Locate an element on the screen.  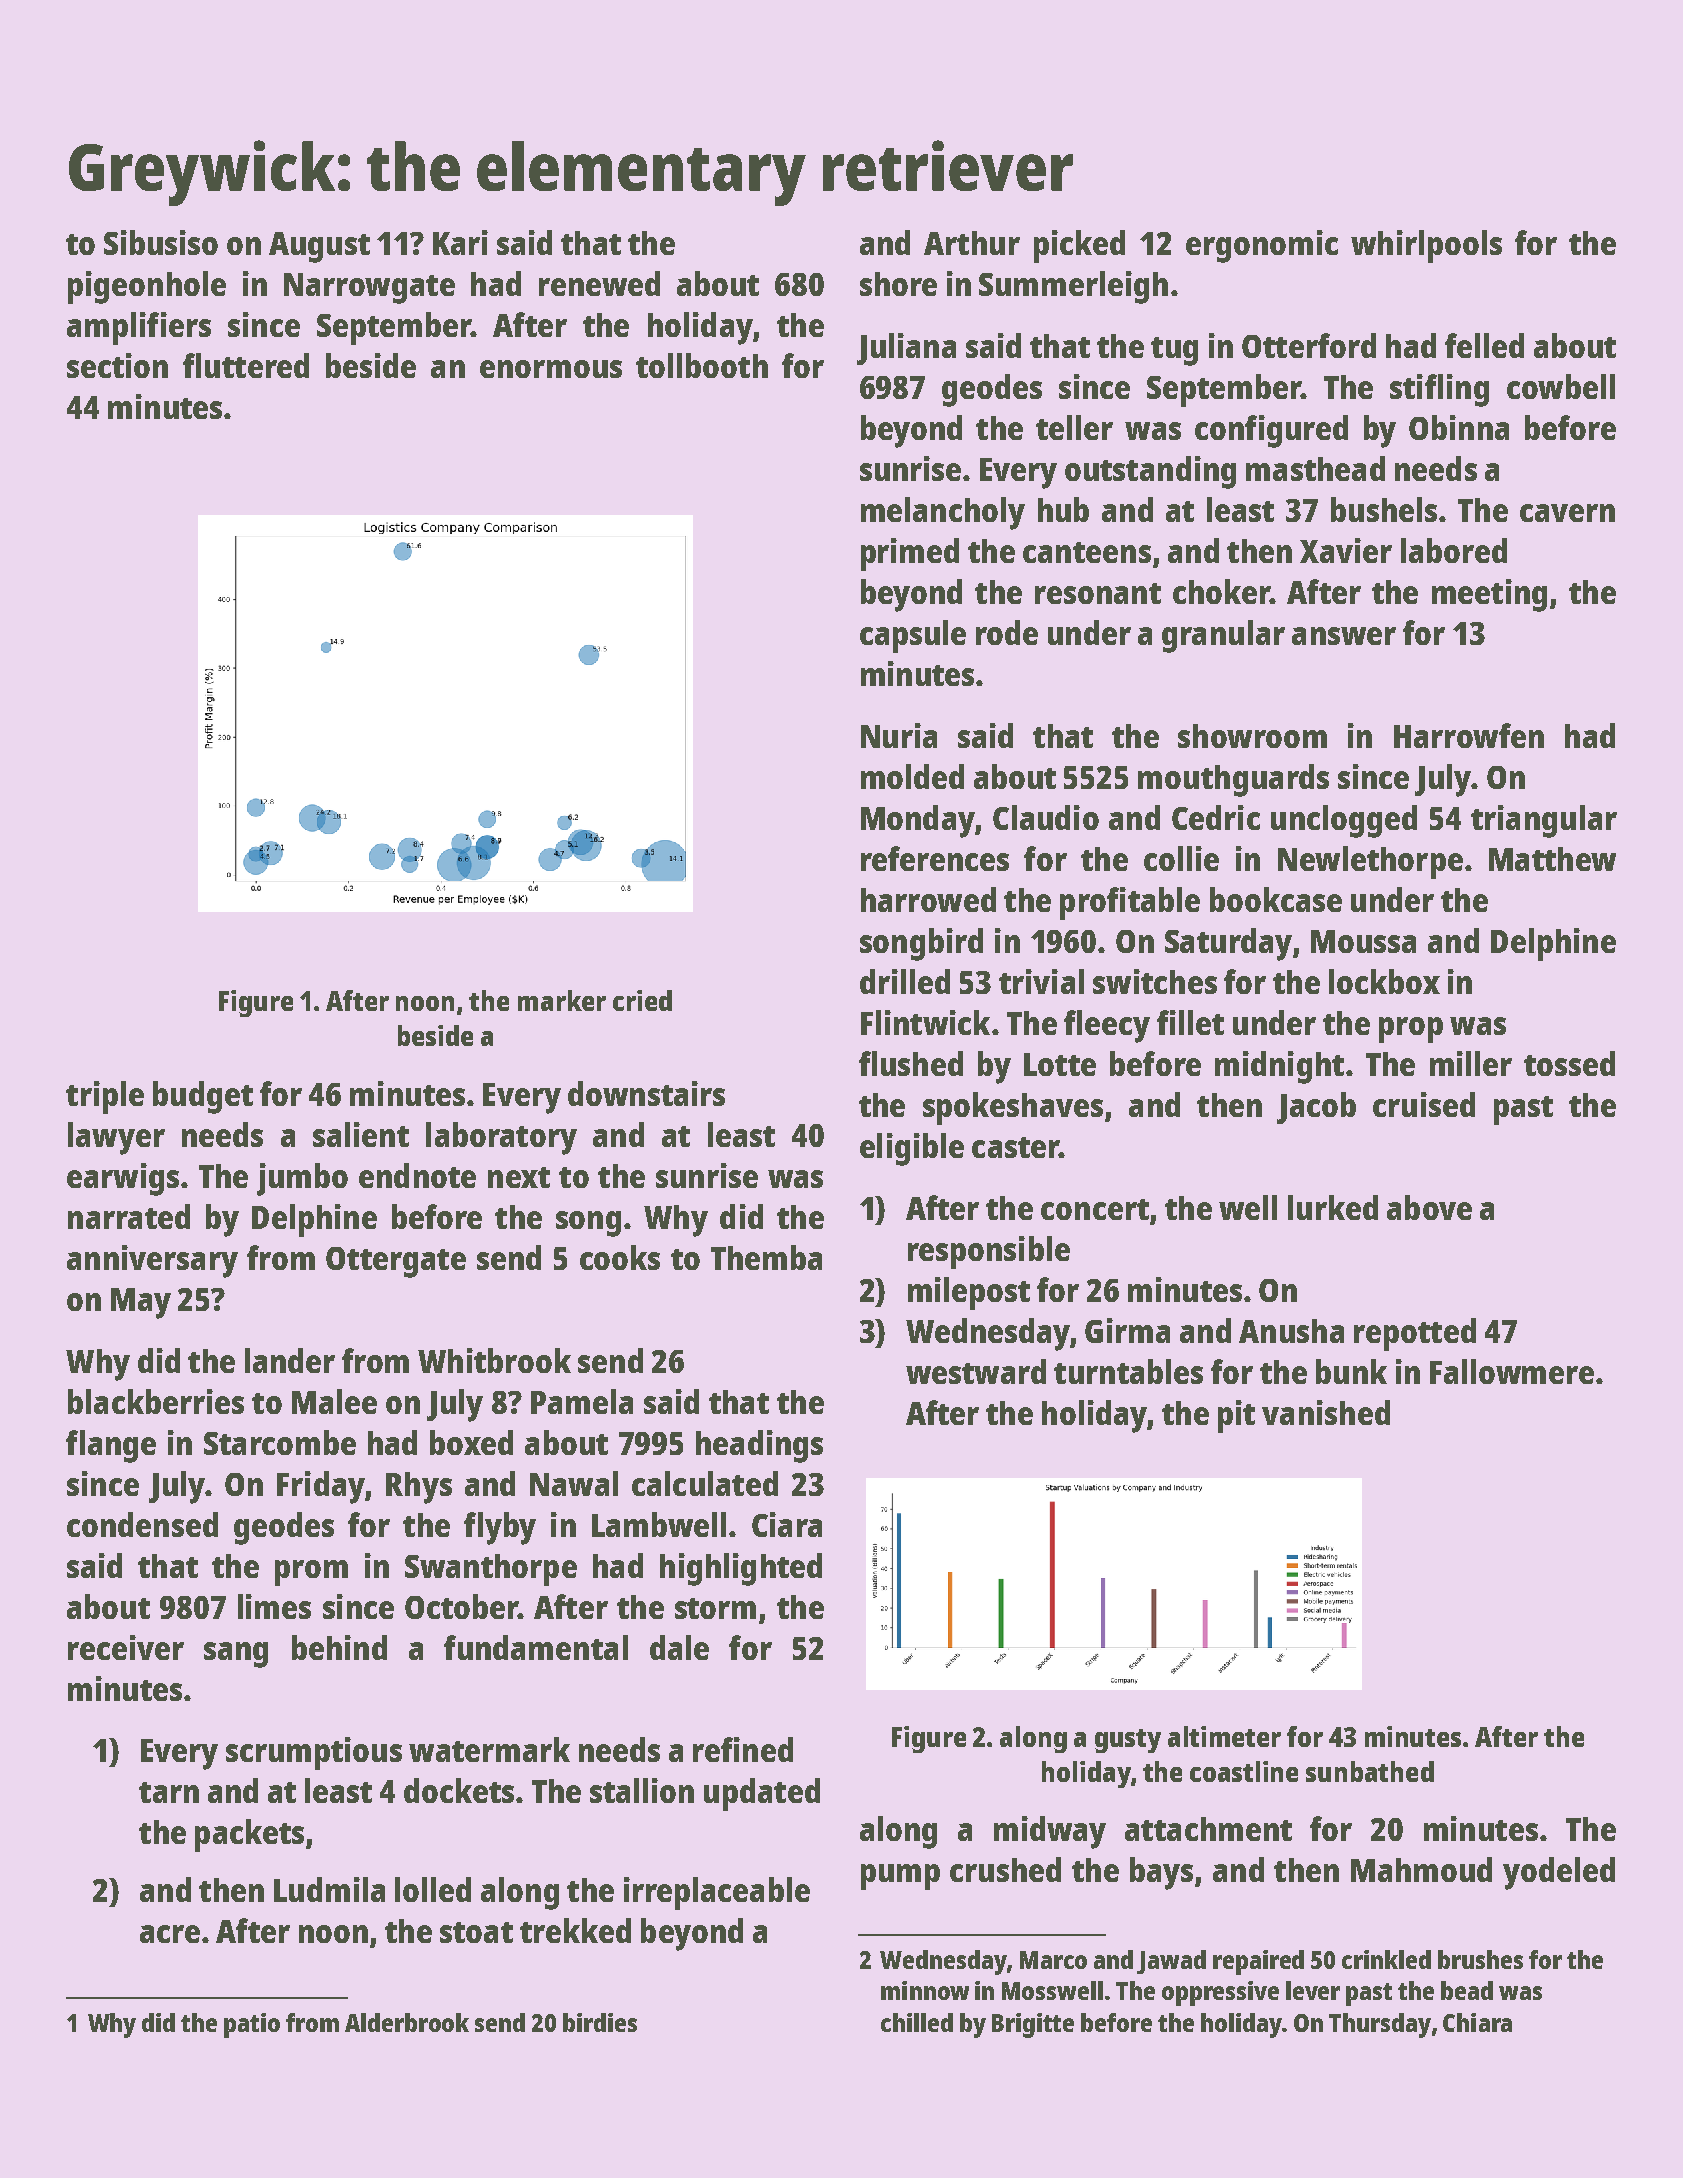
Alderbrook is located at coordinates (407, 2022).
